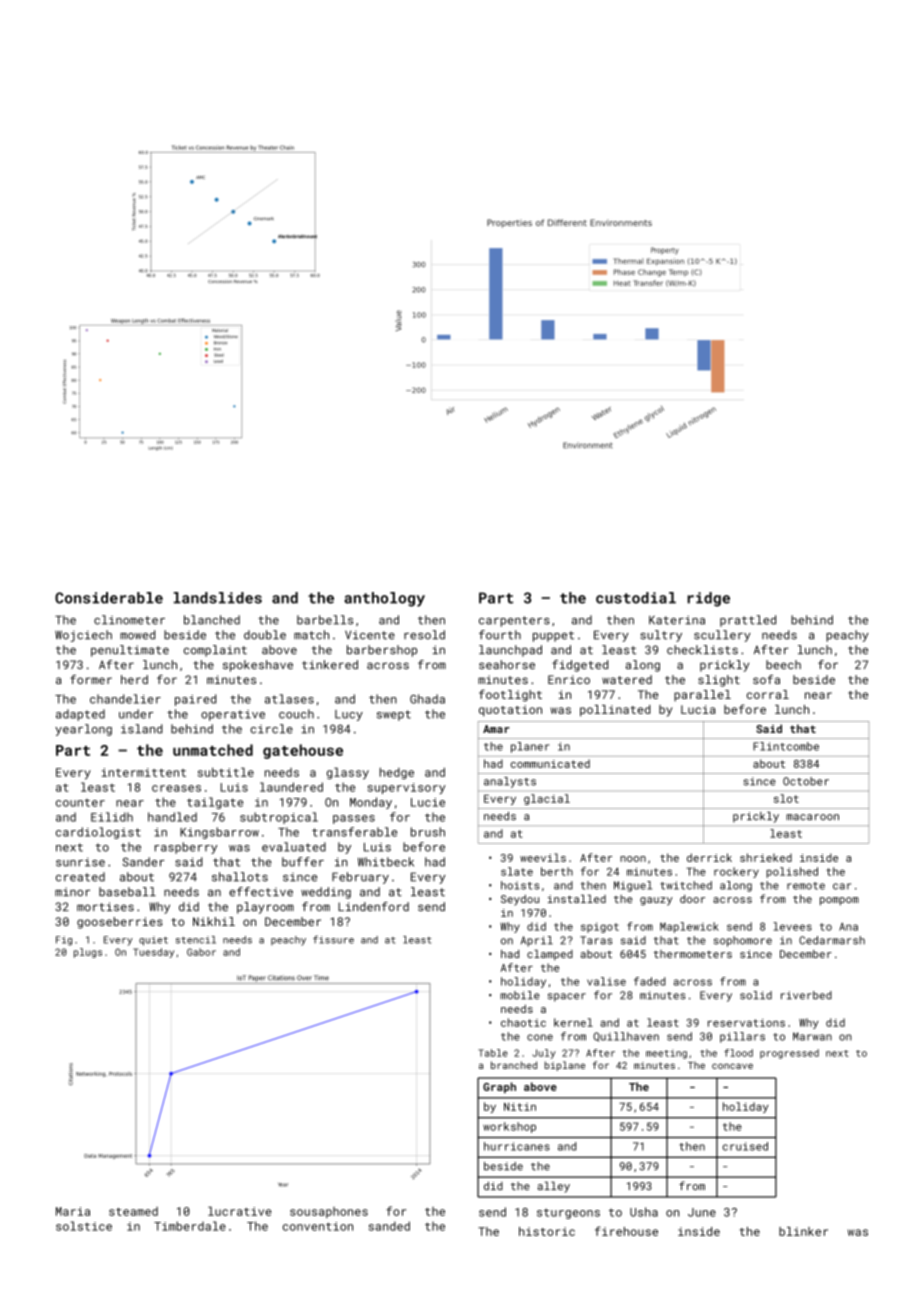 The width and height of the page is (924, 1308). I want to click on Whitbeck, so click(386, 862).
